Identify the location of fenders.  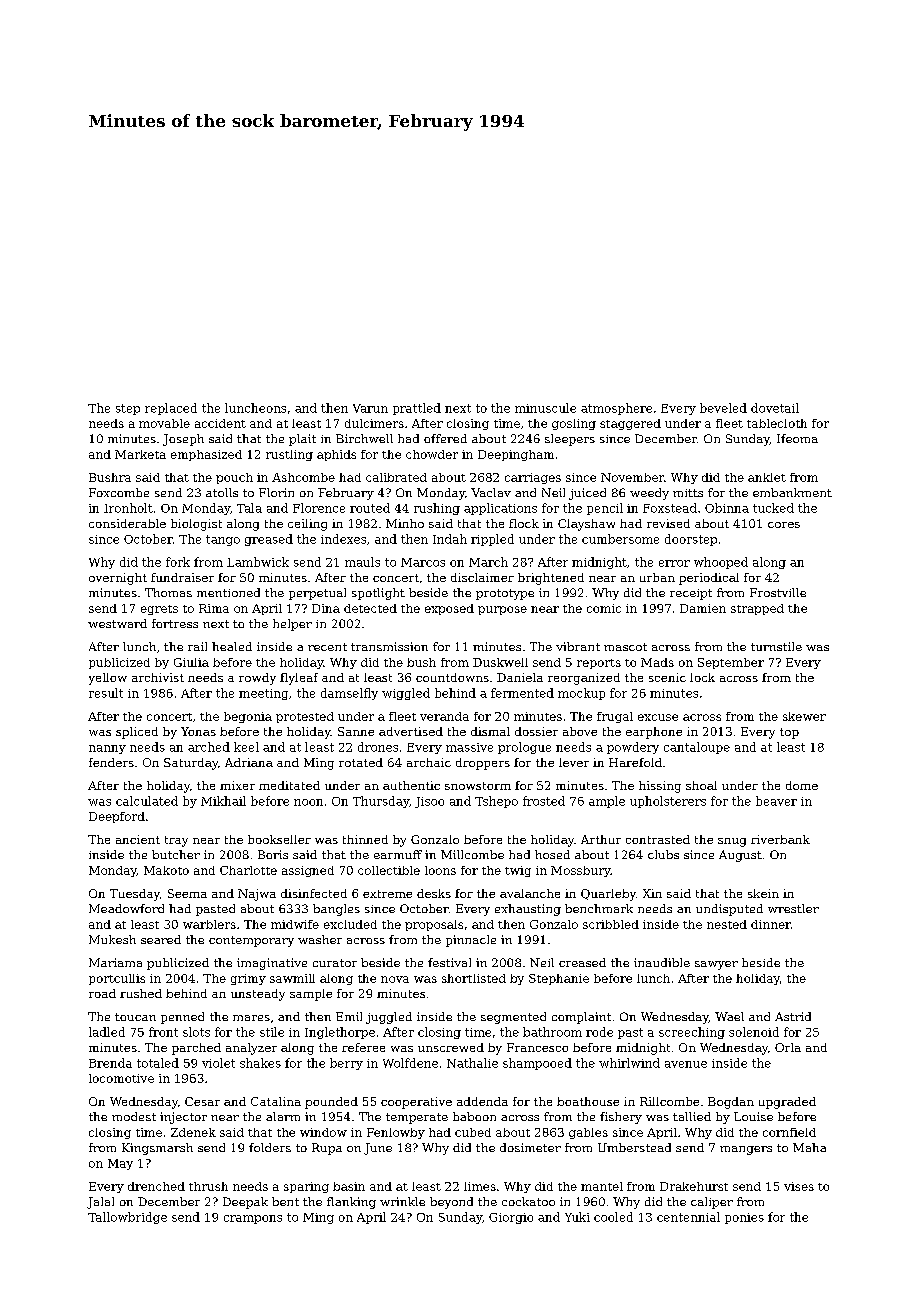
(111, 762).
